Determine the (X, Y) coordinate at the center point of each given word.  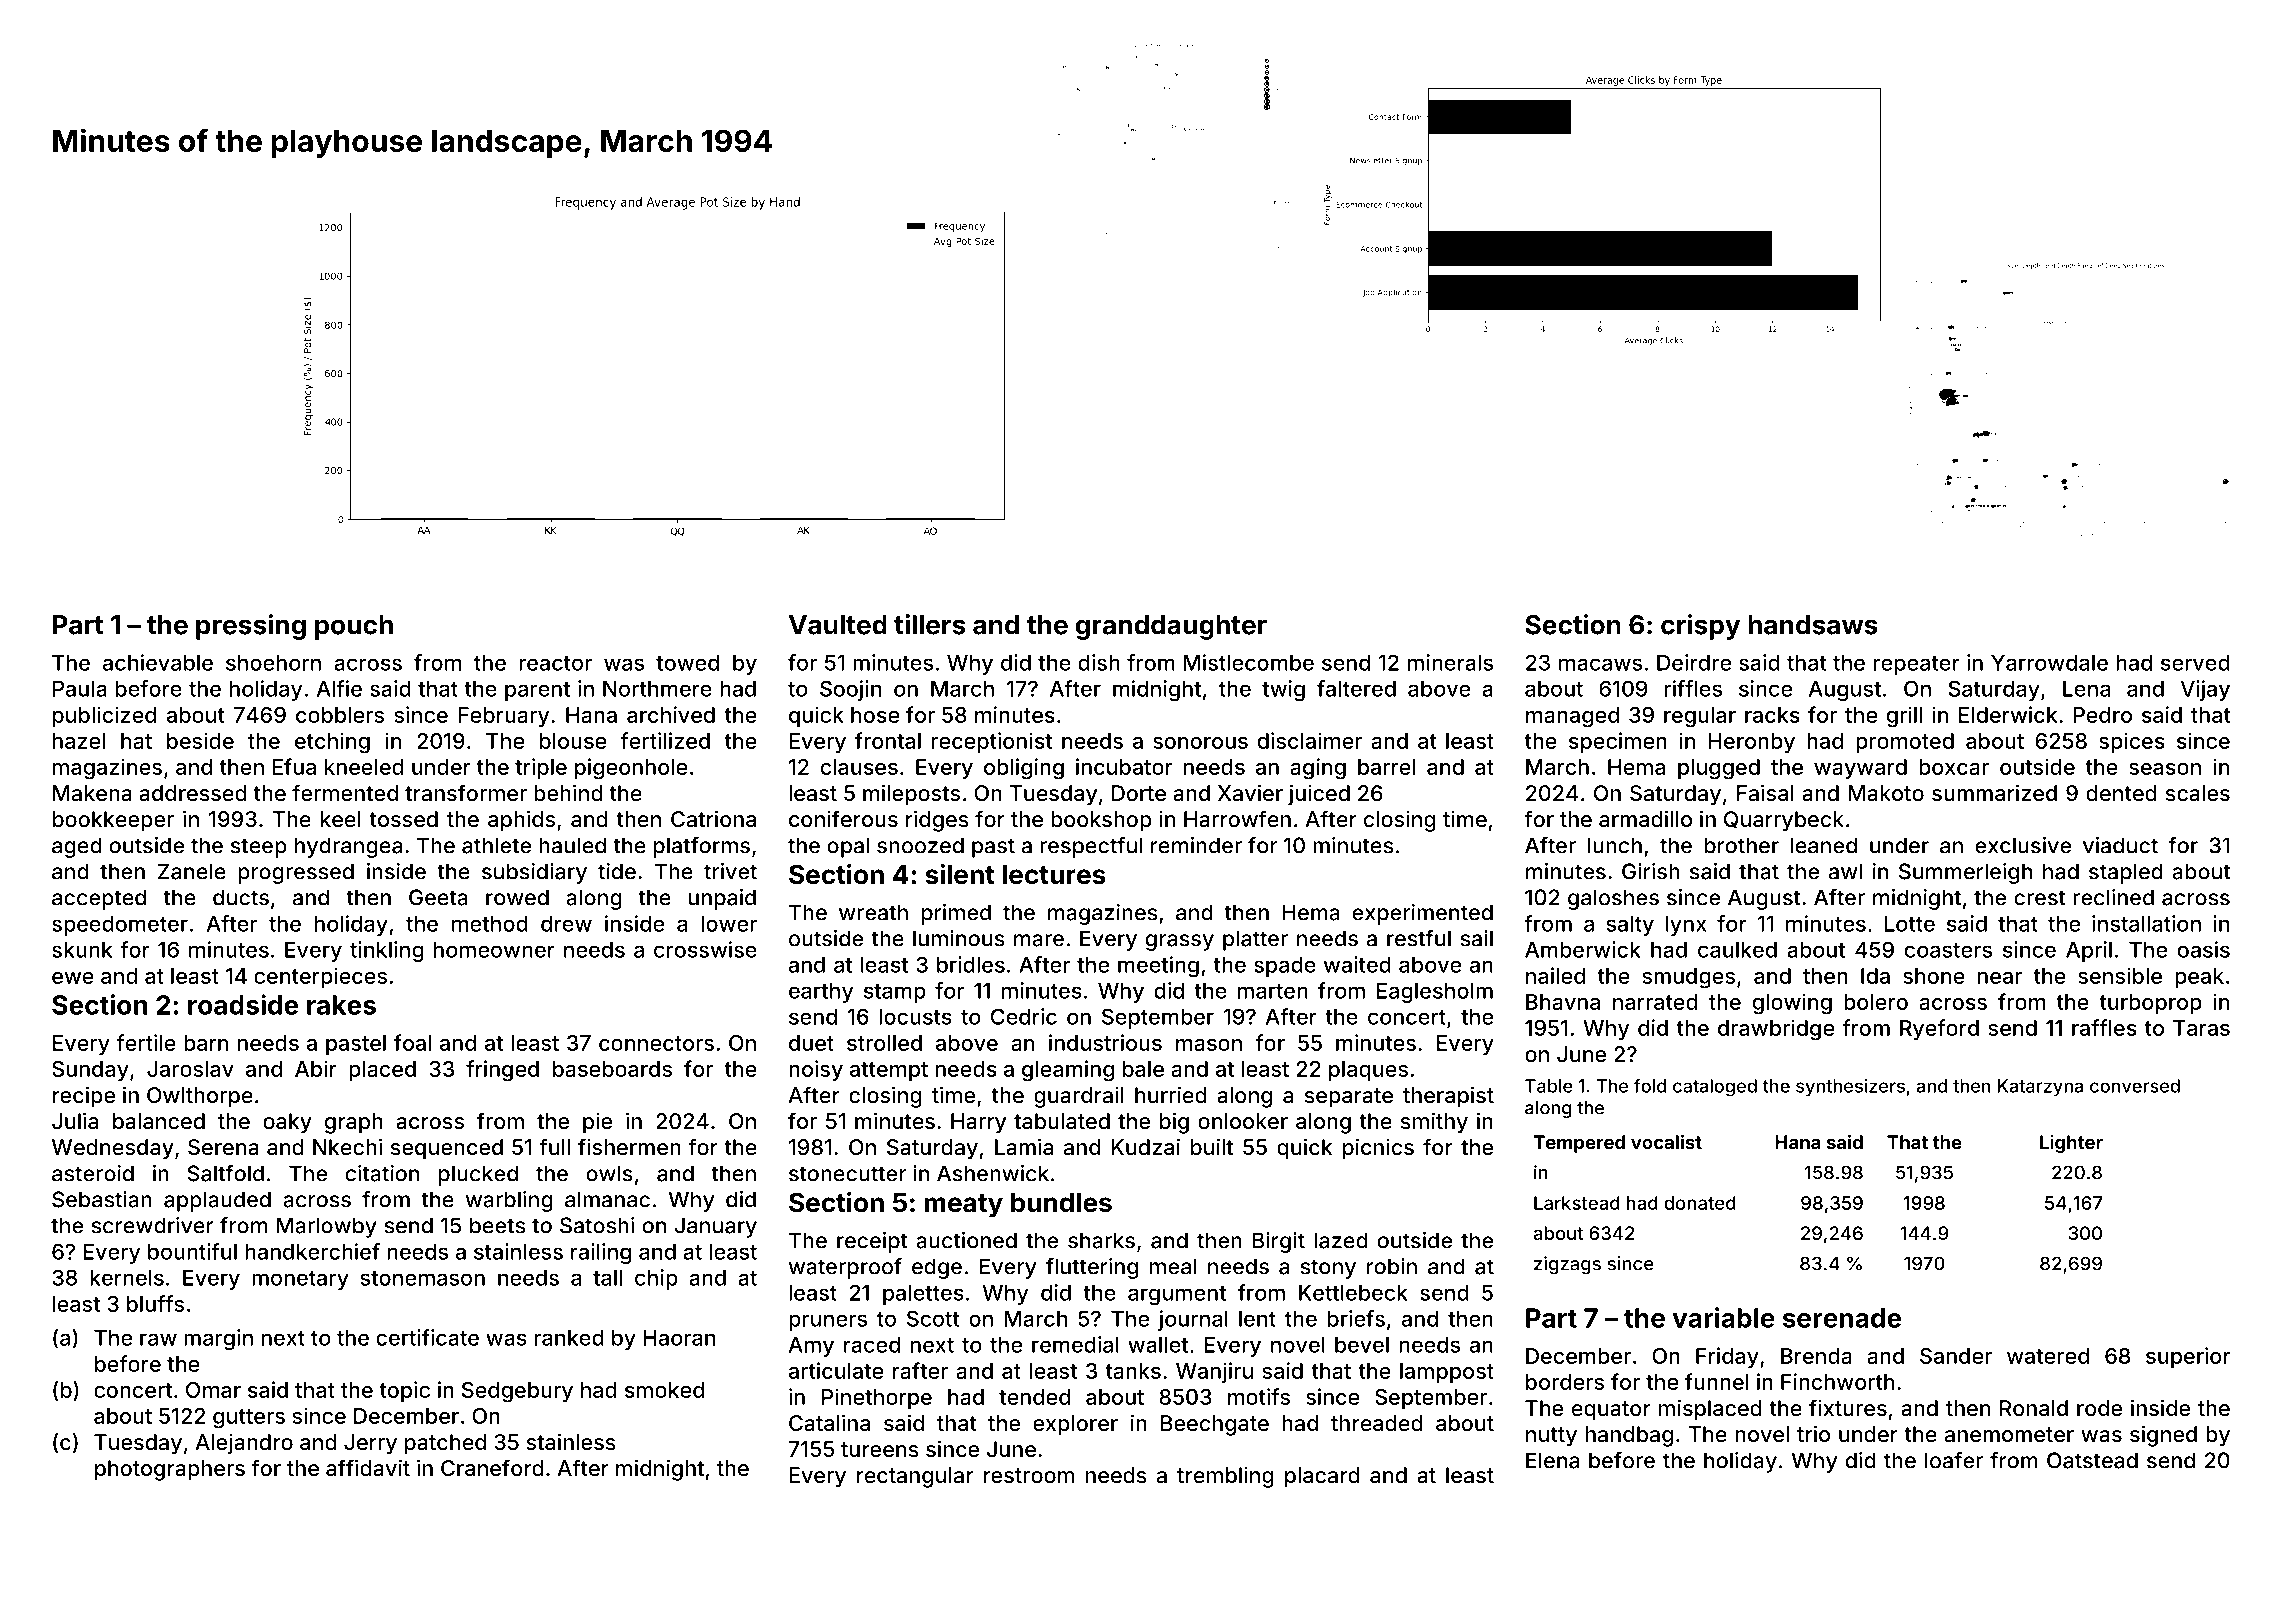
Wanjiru (1214, 1372)
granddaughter (1171, 627)
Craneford (492, 1467)
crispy (1700, 627)
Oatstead (2092, 1460)
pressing (251, 627)
